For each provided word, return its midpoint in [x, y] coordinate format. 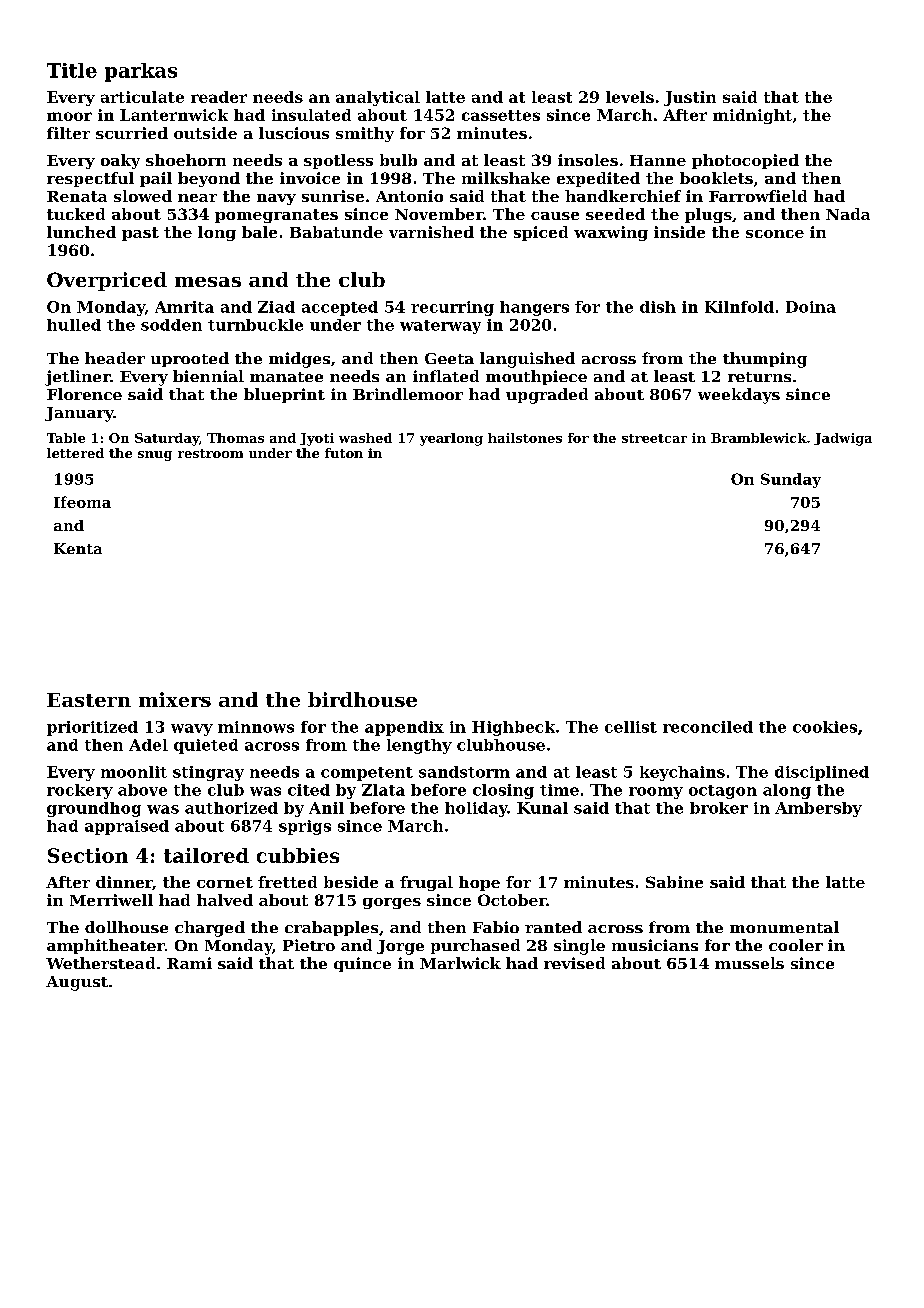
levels [630, 97]
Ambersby [818, 809]
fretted [287, 882]
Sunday [791, 480]
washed [365, 438]
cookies [825, 727]
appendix [404, 728]
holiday [476, 809]
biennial [208, 376]
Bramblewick [759, 438]
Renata [77, 196]
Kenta [78, 548]
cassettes [501, 115]
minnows [256, 727]
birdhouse [362, 699]
